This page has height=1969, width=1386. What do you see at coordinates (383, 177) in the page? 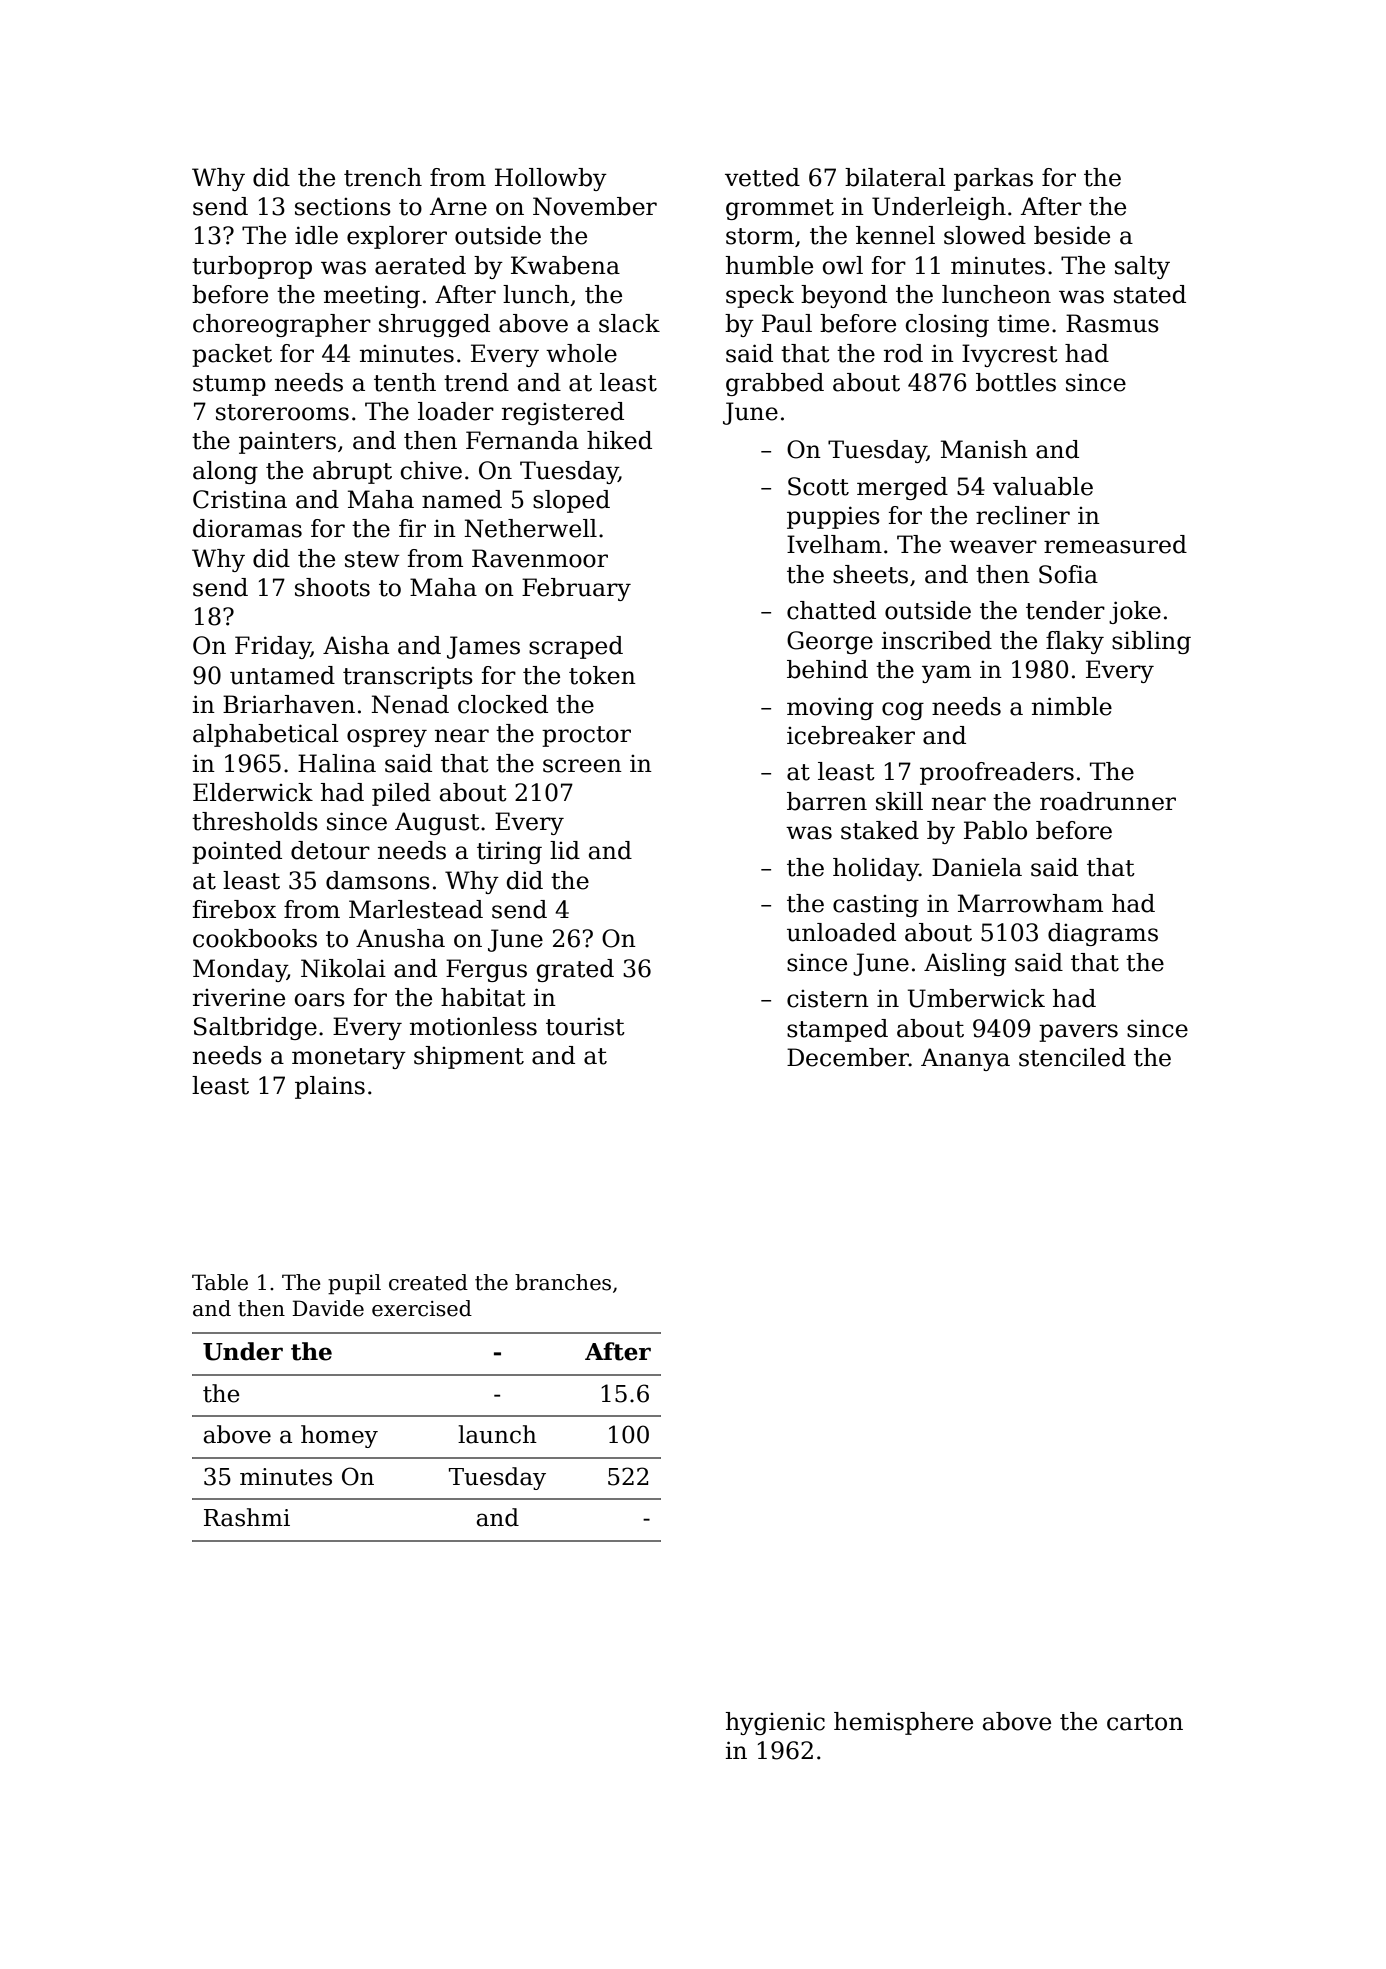
I see `trench` at bounding box center [383, 177].
